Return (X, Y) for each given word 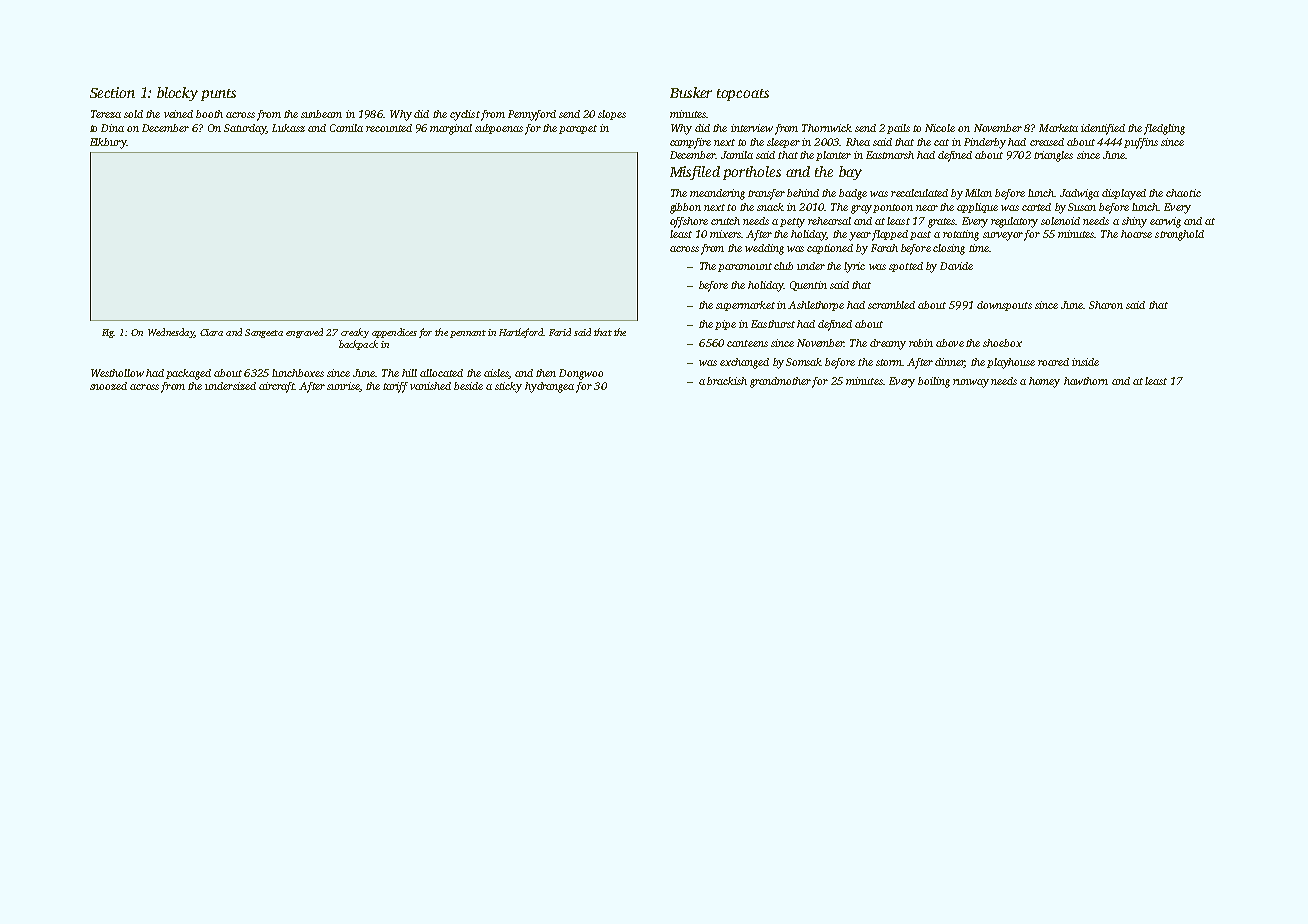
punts (218, 95)
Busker (691, 92)
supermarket (745, 306)
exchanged (744, 363)
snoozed (108, 386)
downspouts (1004, 306)
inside (1085, 362)
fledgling (1164, 129)
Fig (108, 333)
